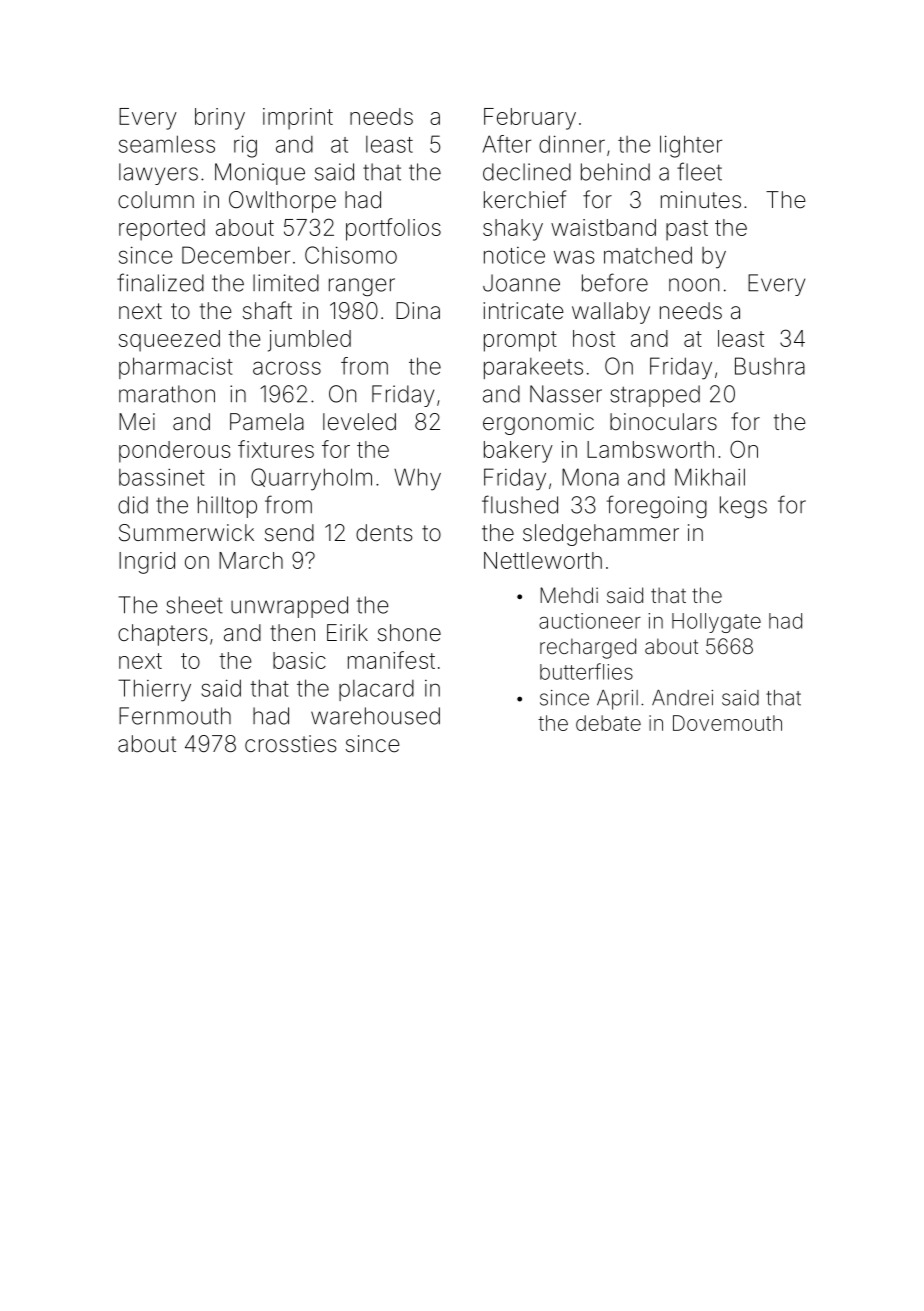 This page has height=1311, width=924. Describe the element at coordinates (147, 563) in the page. I see `Ingrid` at that location.
